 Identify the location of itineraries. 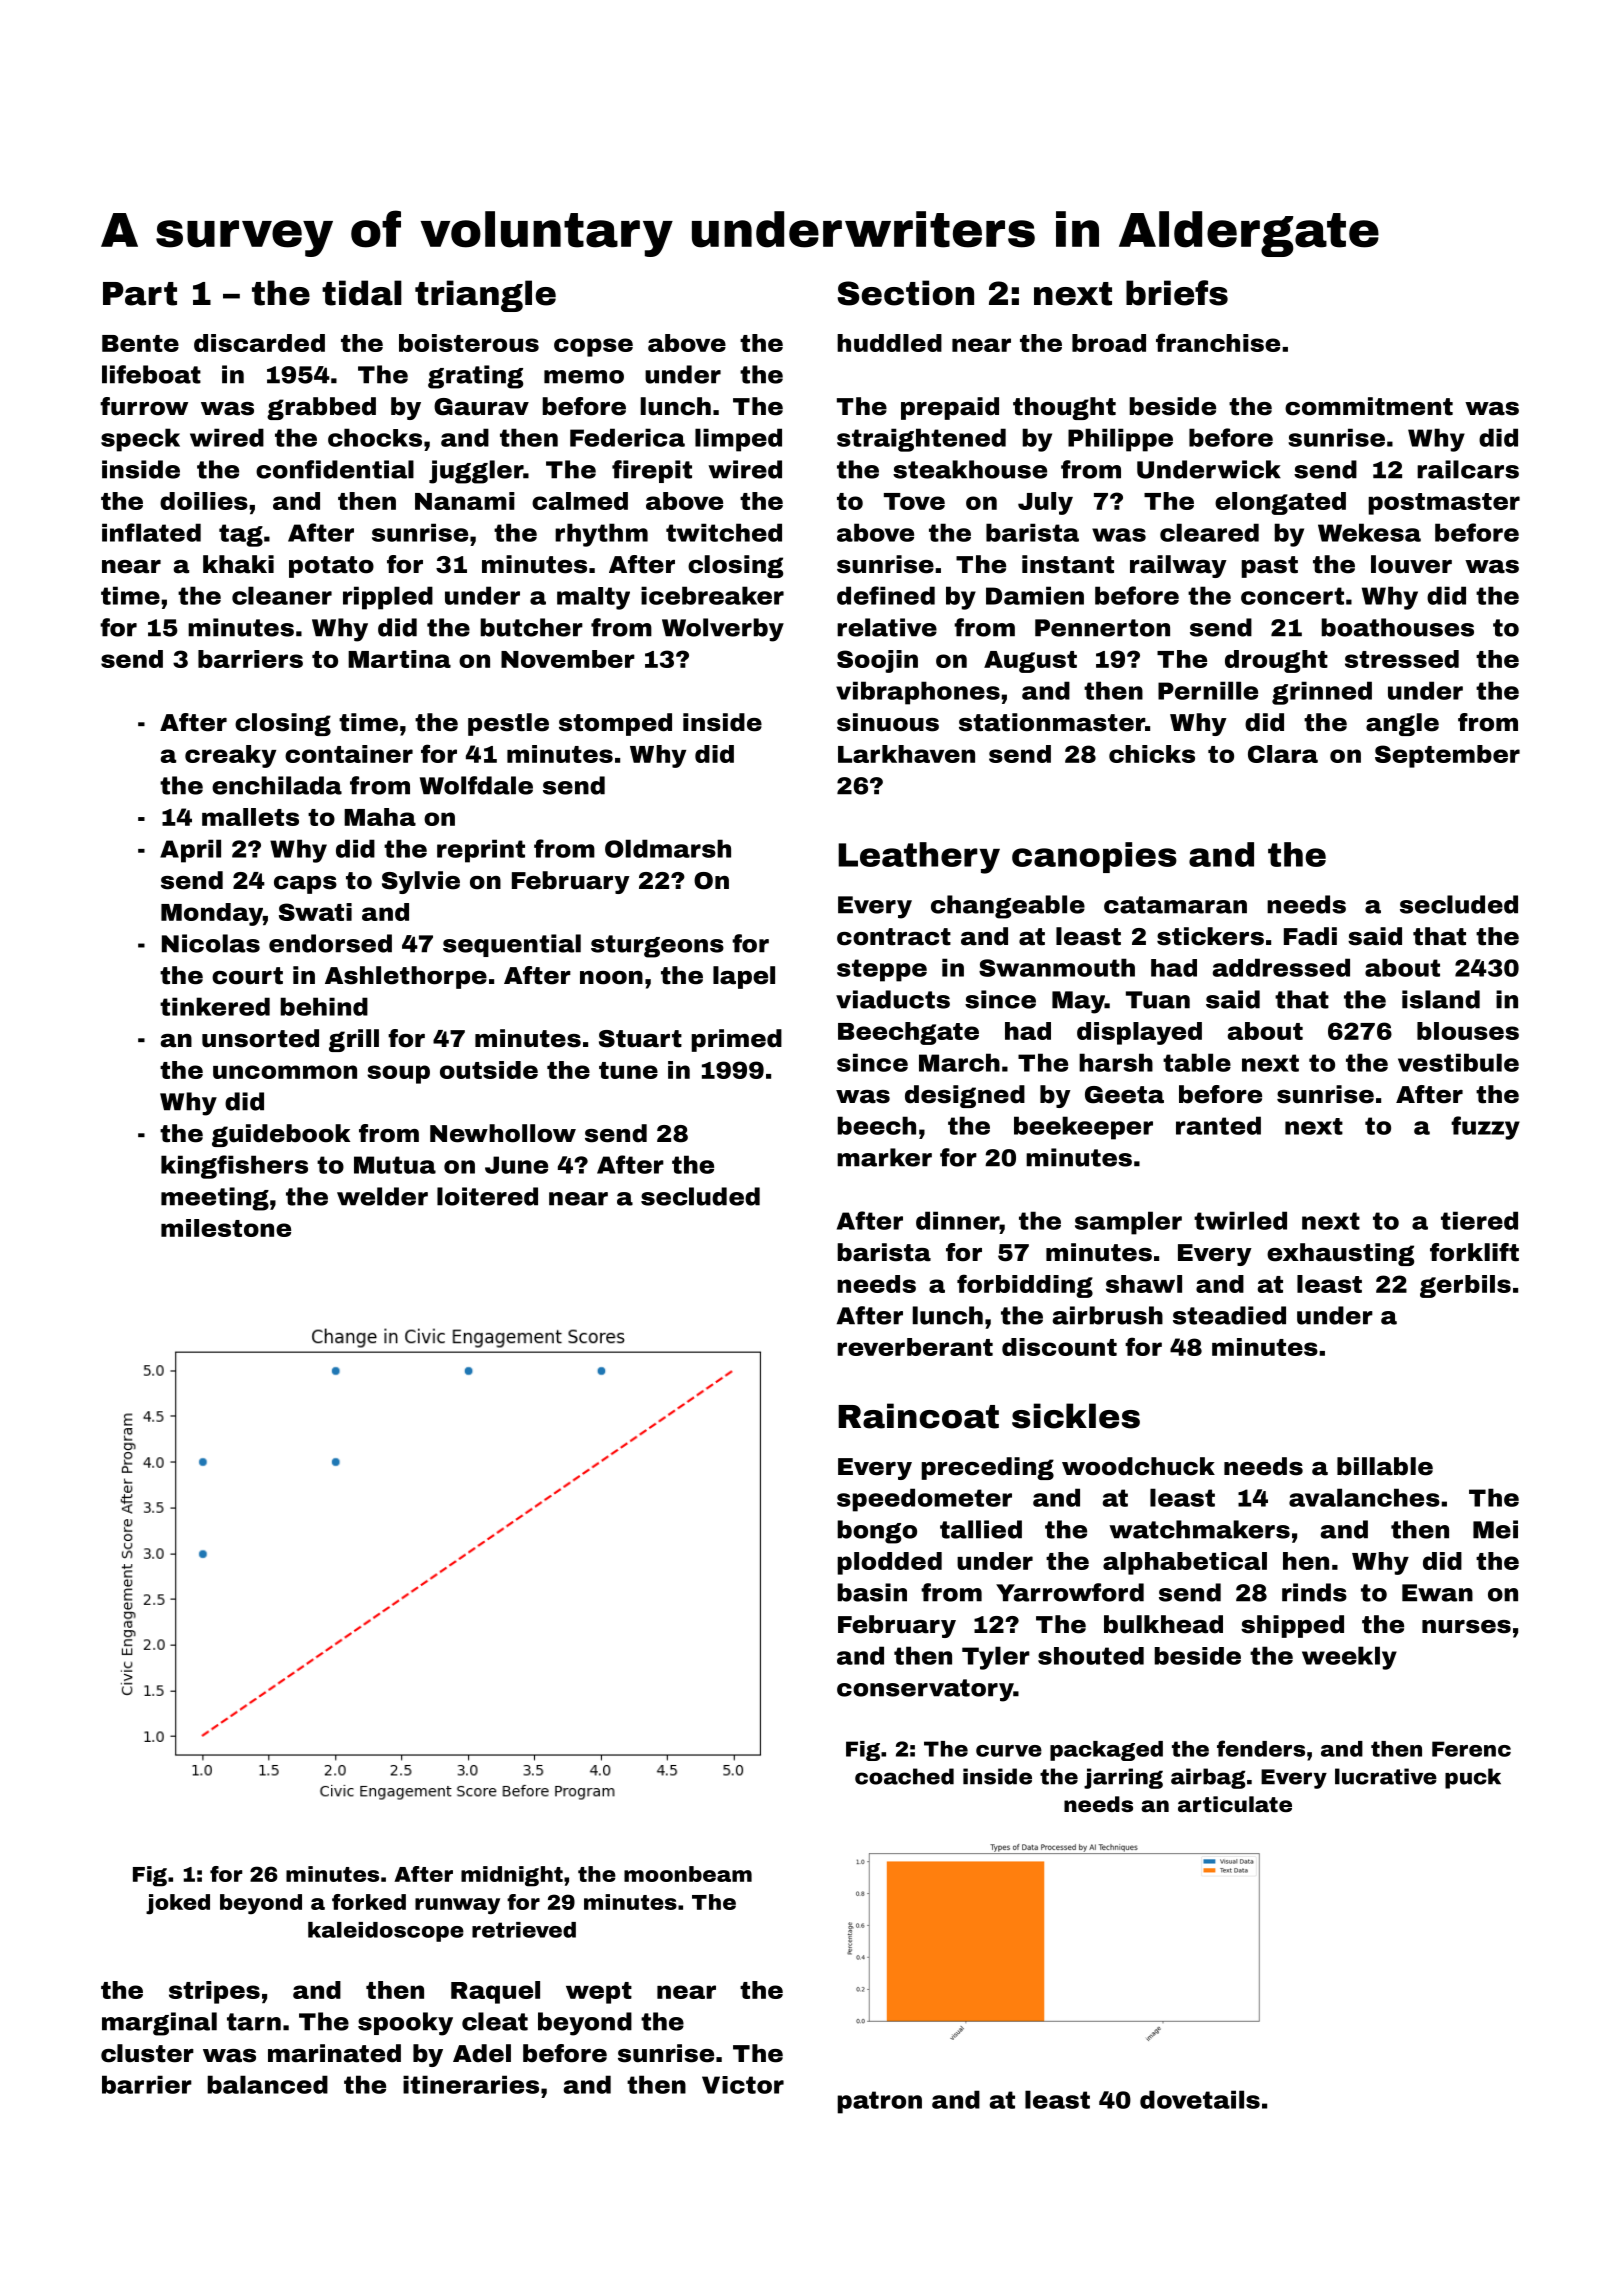
(471, 2084).
